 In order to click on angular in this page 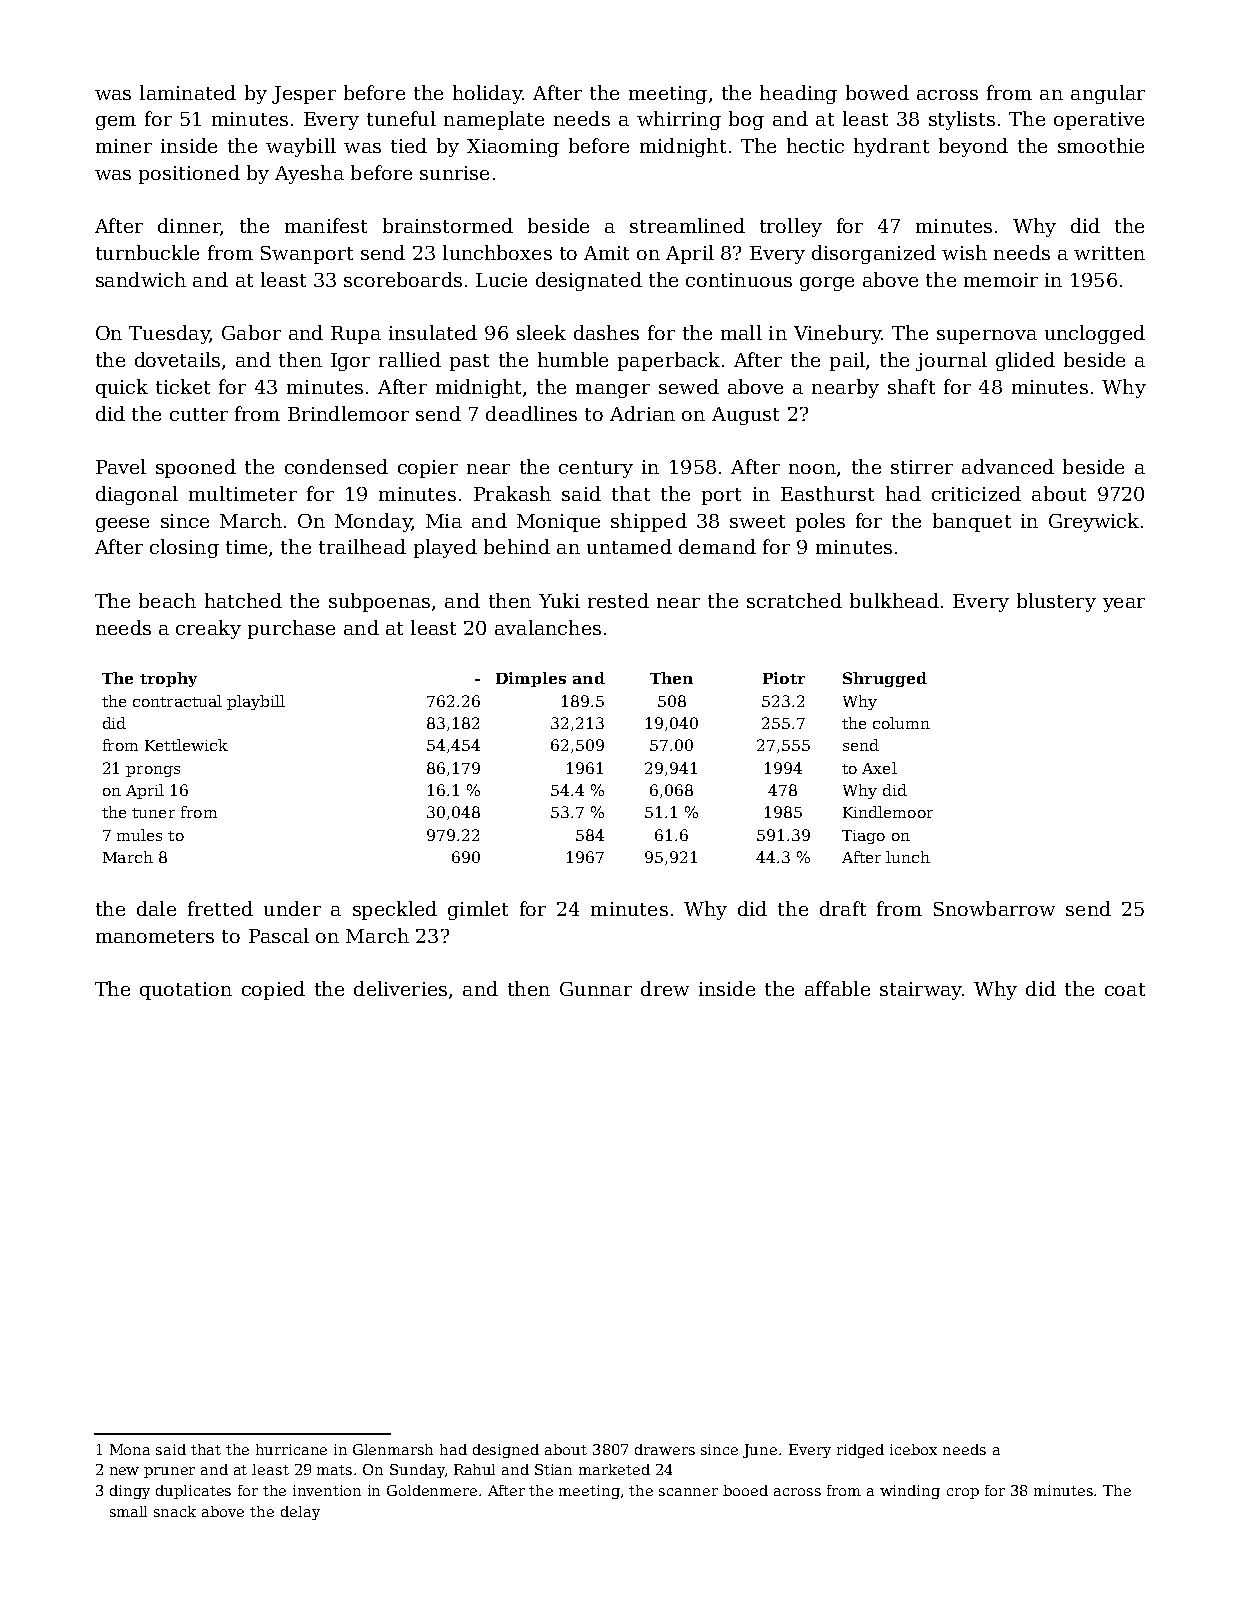, I will do `click(1108, 94)`.
